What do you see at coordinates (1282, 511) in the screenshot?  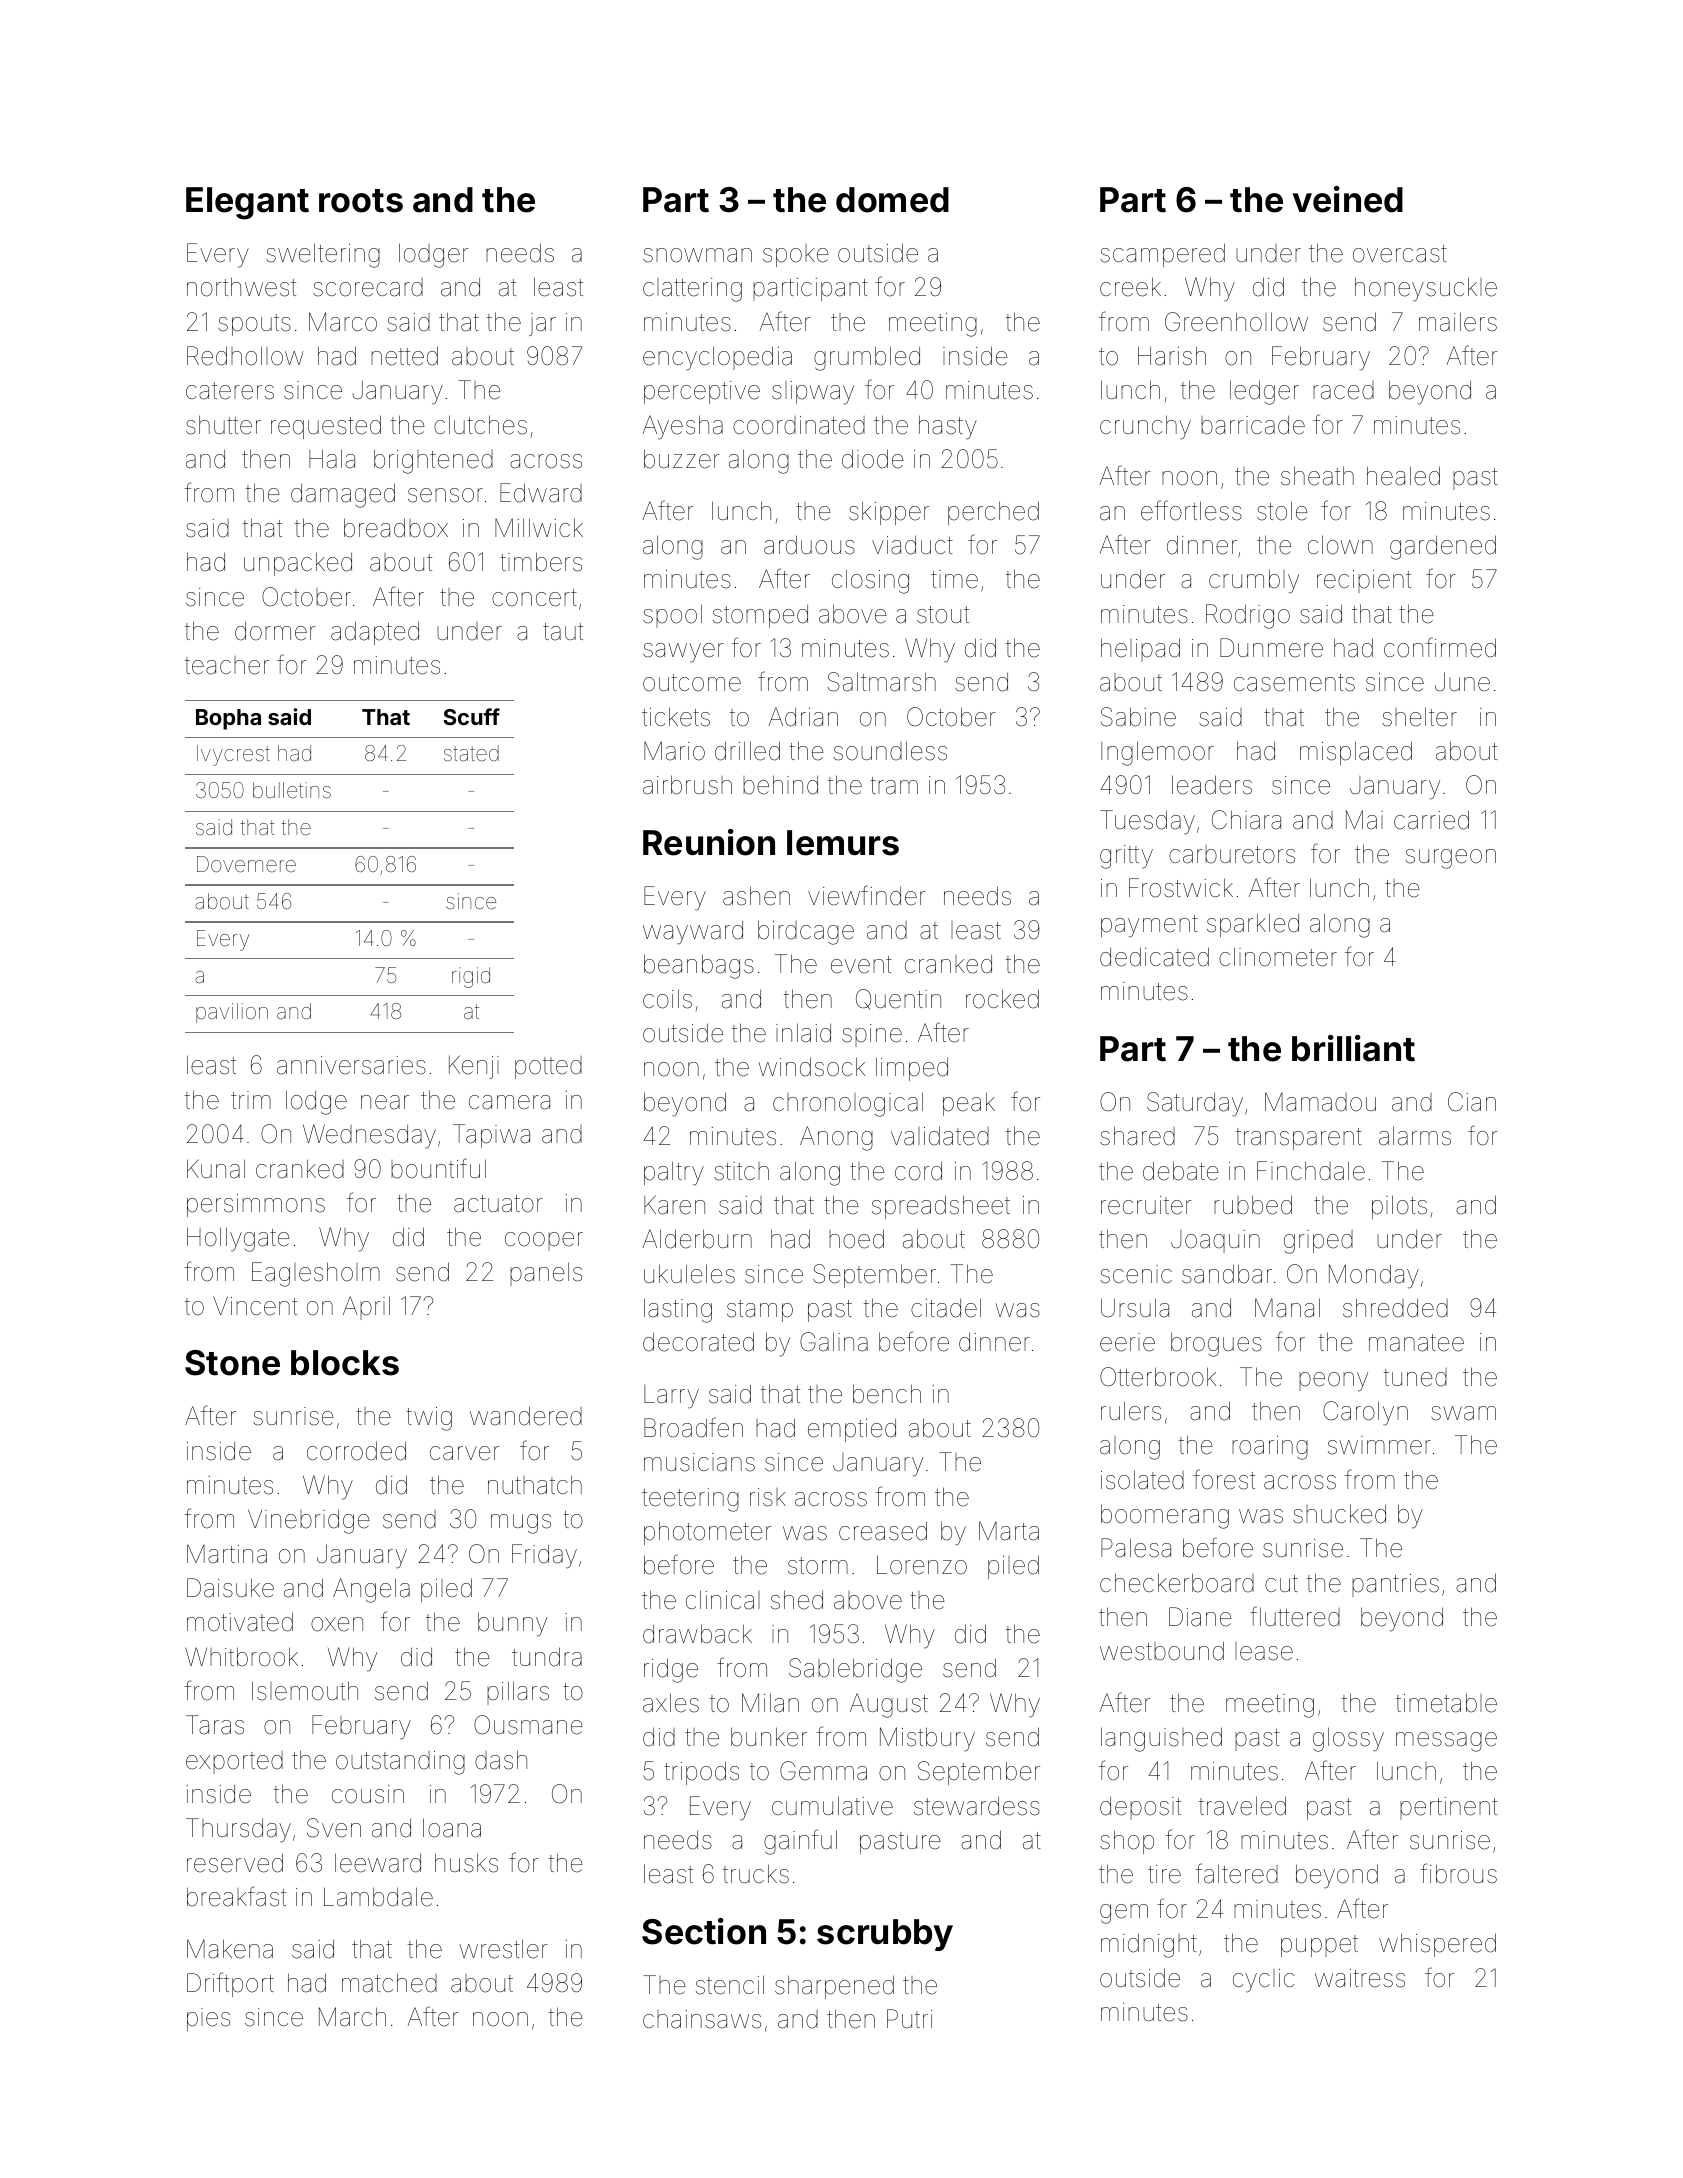 I see `stole` at bounding box center [1282, 511].
